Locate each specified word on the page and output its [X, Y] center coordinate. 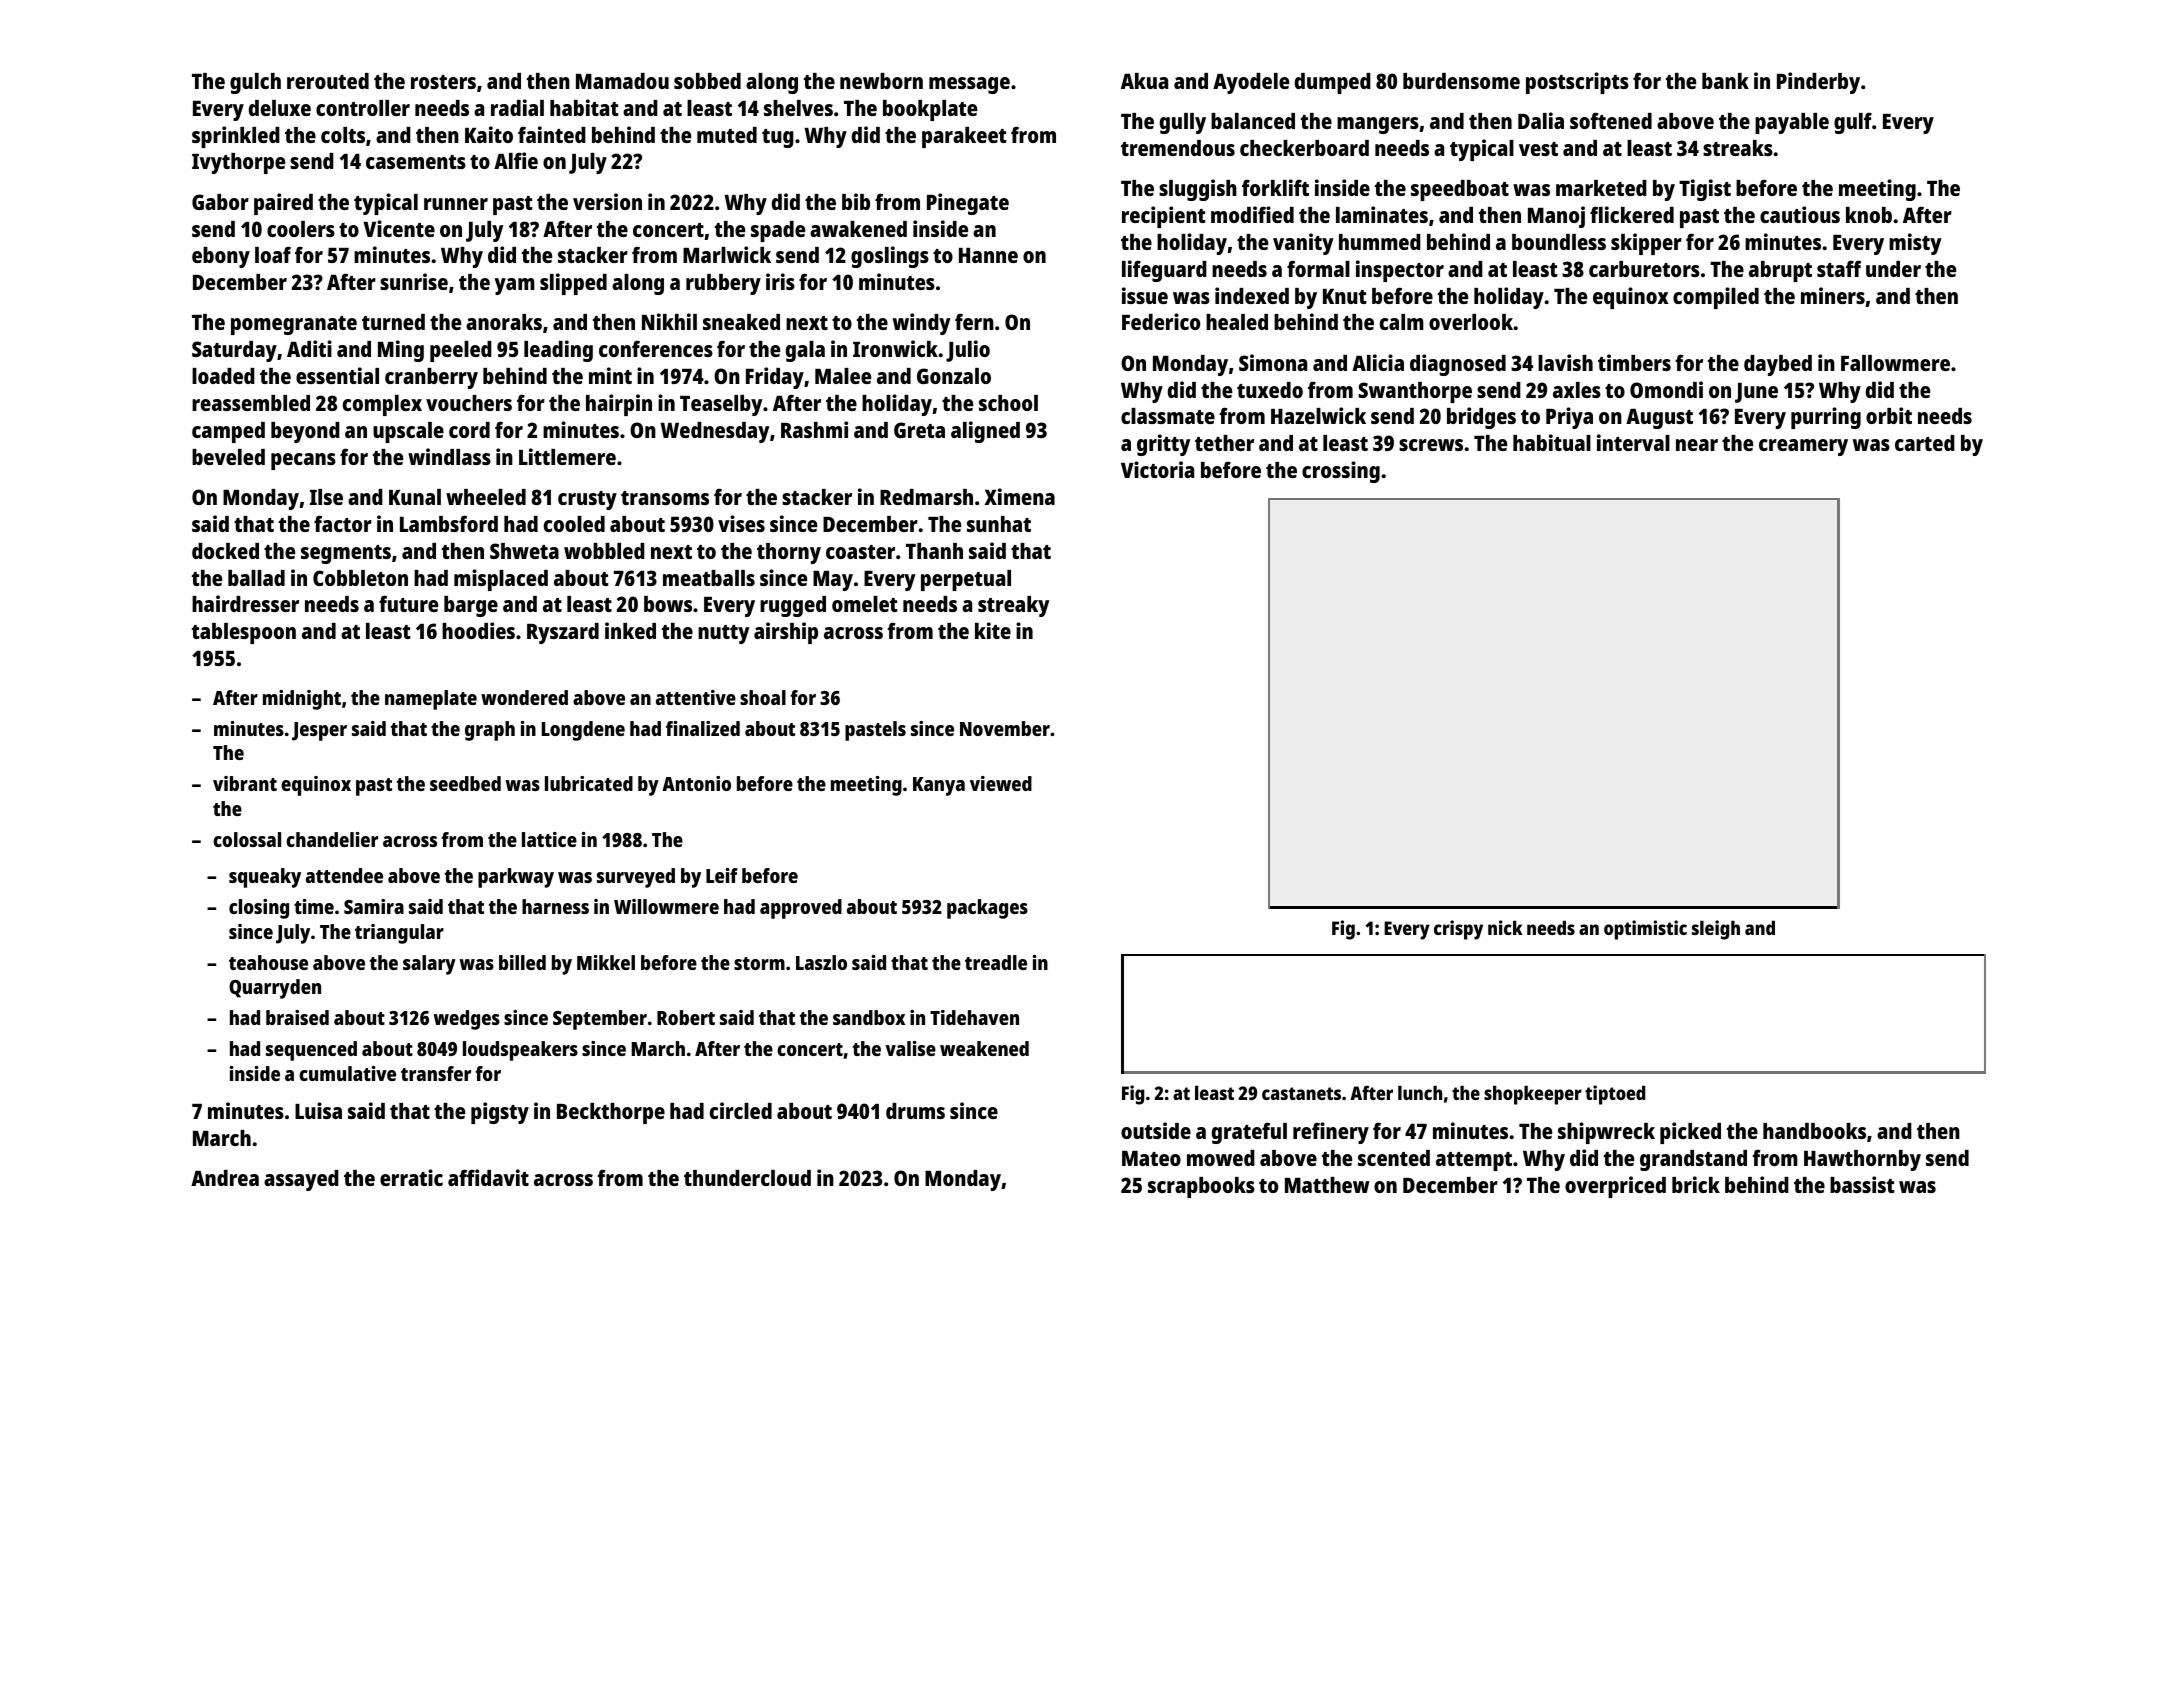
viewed [1001, 783]
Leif [722, 875]
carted [1925, 443]
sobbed [707, 81]
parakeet [964, 137]
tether [1224, 443]
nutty [724, 634]
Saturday [234, 351]
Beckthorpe [611, 1113]
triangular [399, 934]
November [1005, 728]
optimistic [1645, 930]
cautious [1800, 214]
